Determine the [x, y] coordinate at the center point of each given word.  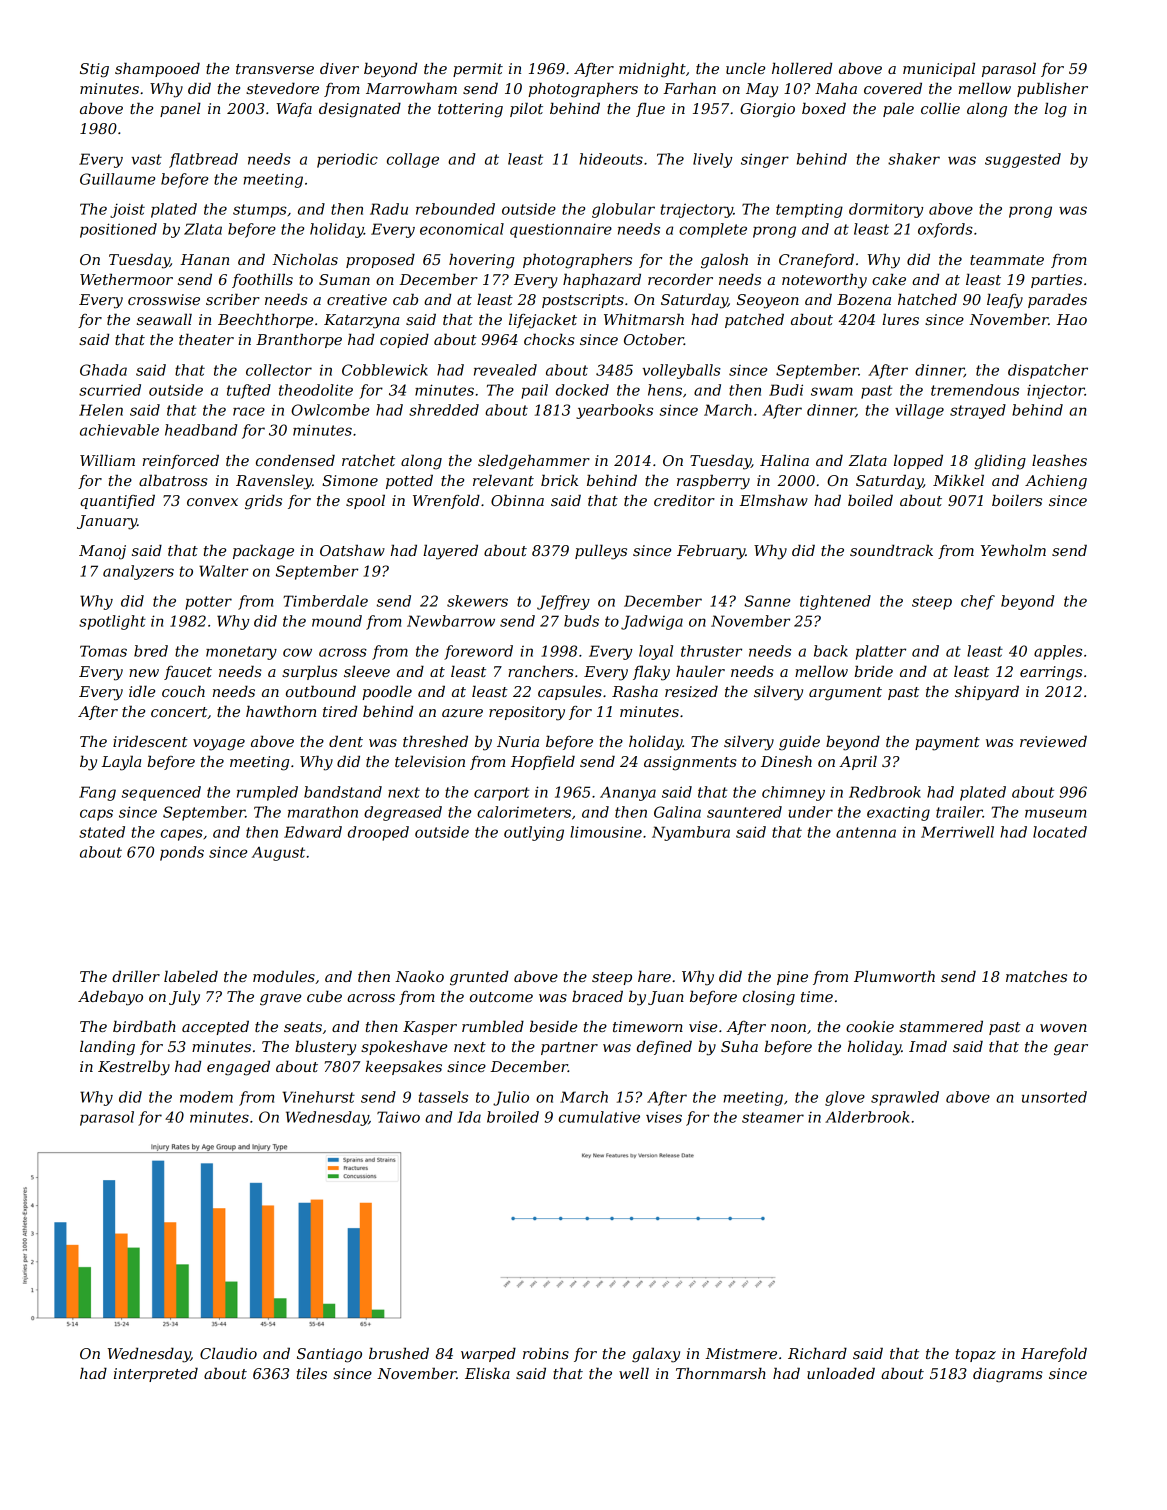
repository [527, 713]
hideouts [611, 159]
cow [297, 652]
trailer [959, 812]
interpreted [156, 1375]
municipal [939, 70]
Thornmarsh [721, 1373]
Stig [94, 70]
